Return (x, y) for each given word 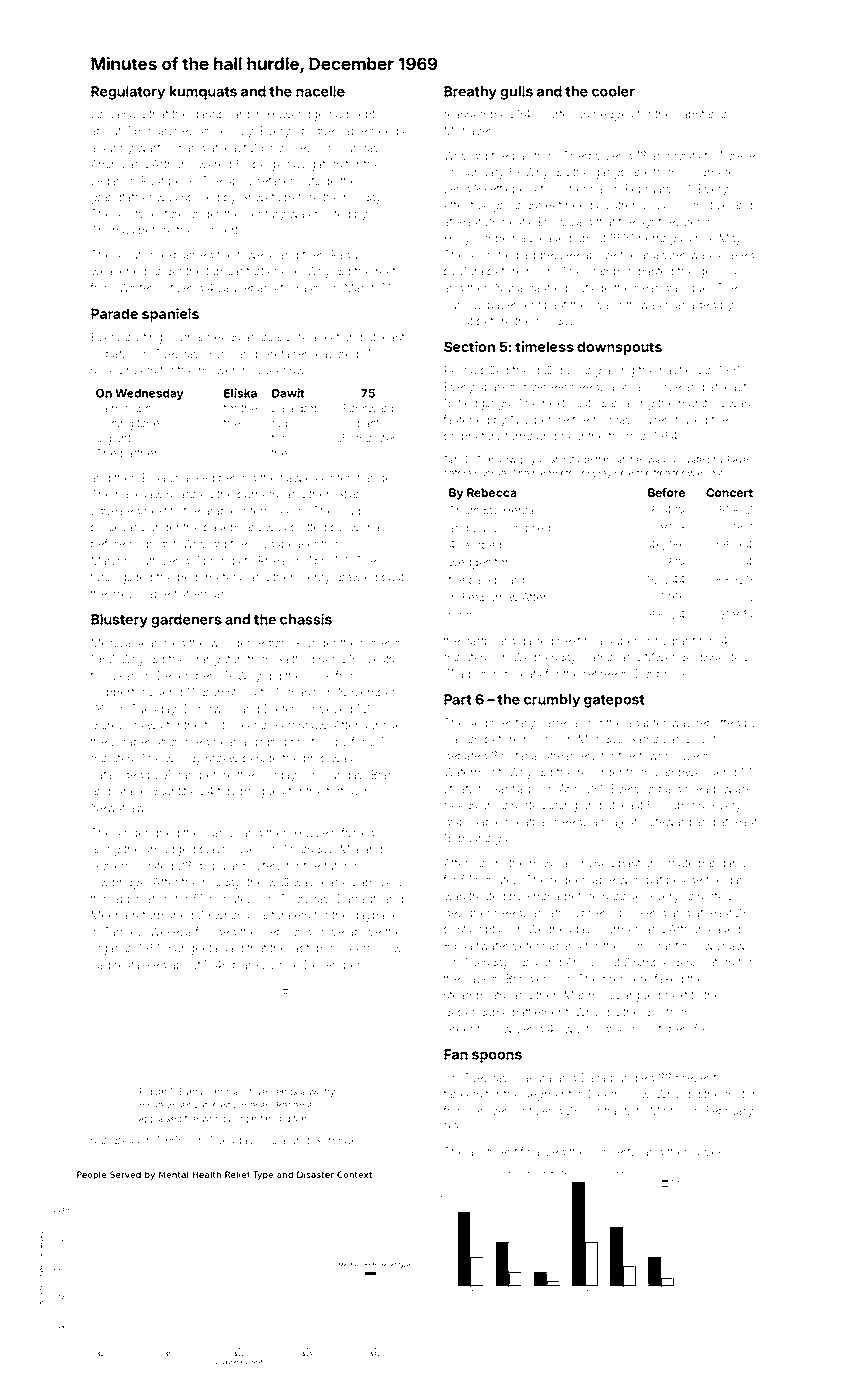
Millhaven (470, 130)
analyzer (663, 256)
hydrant (675, 642)
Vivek (709, 1151)
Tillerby (582, 157)
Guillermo (116, 865)
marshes (171, 130)
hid (279, 423)
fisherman (200, 593)
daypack (375, 916)
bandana (722, 863)
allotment (492, 1151)
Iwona (363, 527)
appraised (160, 1119)
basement (514, 304)
